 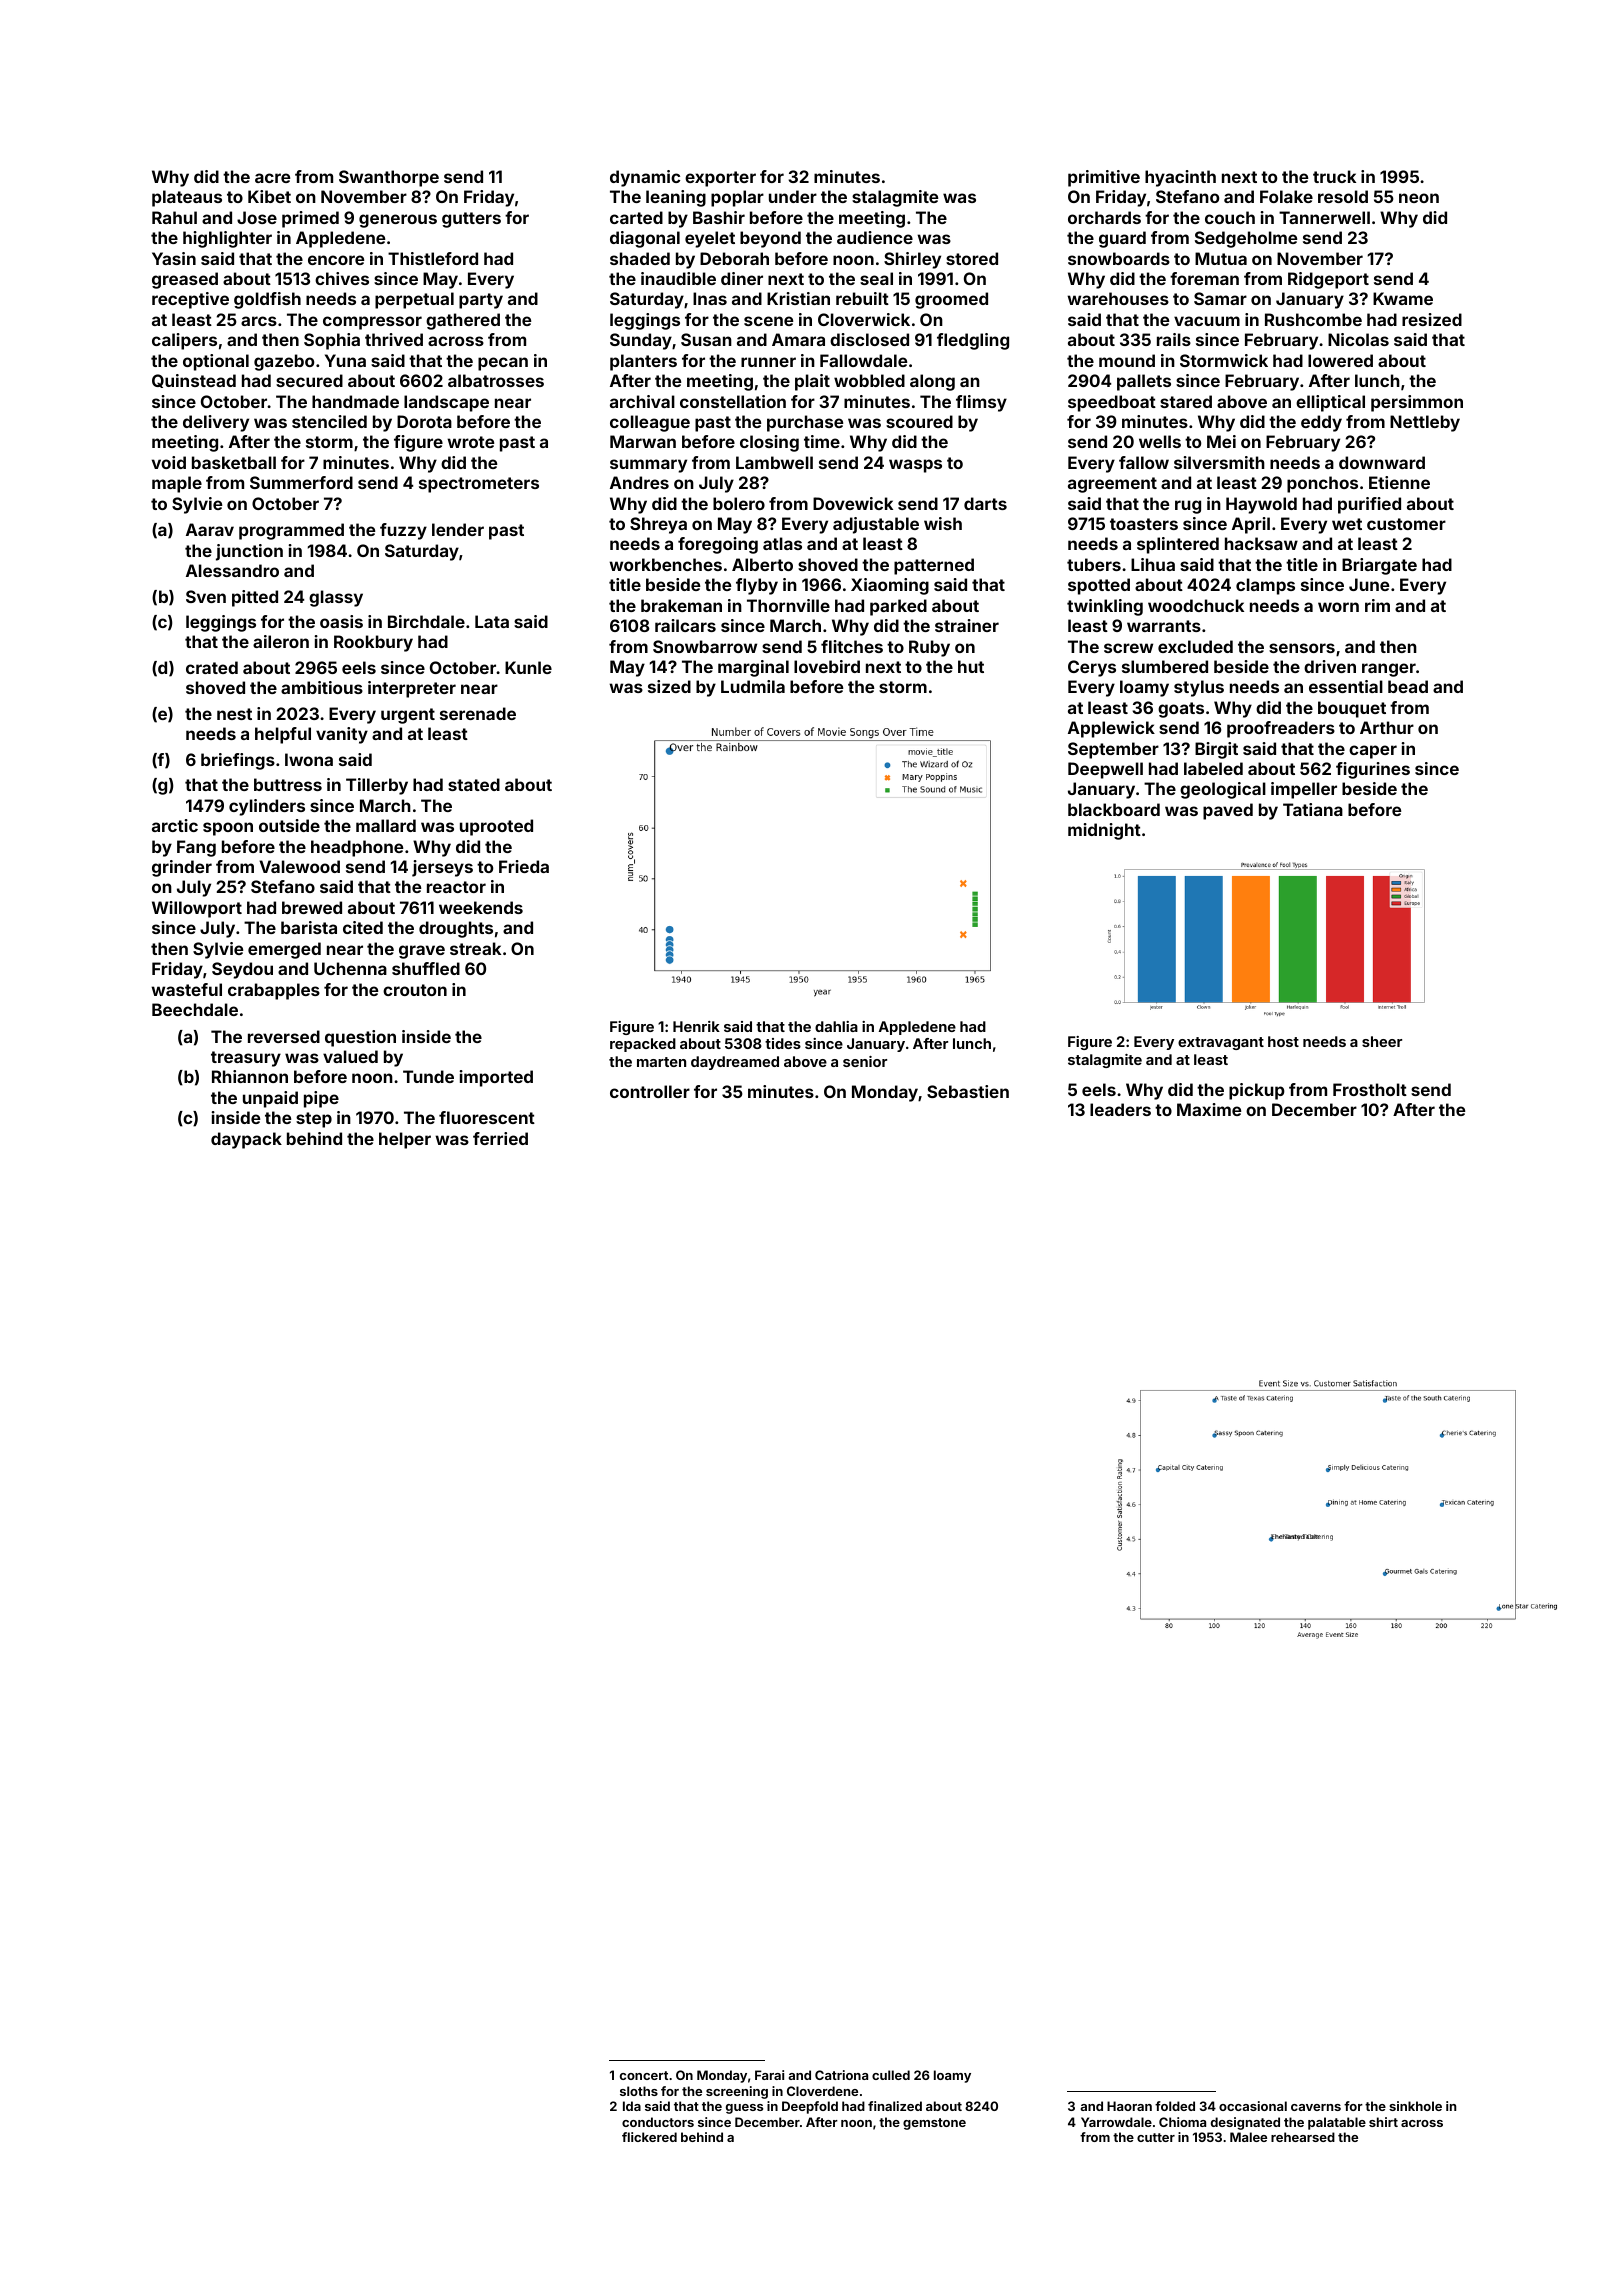 I want to click on Maxime, so click(x=1209, y=1109).
